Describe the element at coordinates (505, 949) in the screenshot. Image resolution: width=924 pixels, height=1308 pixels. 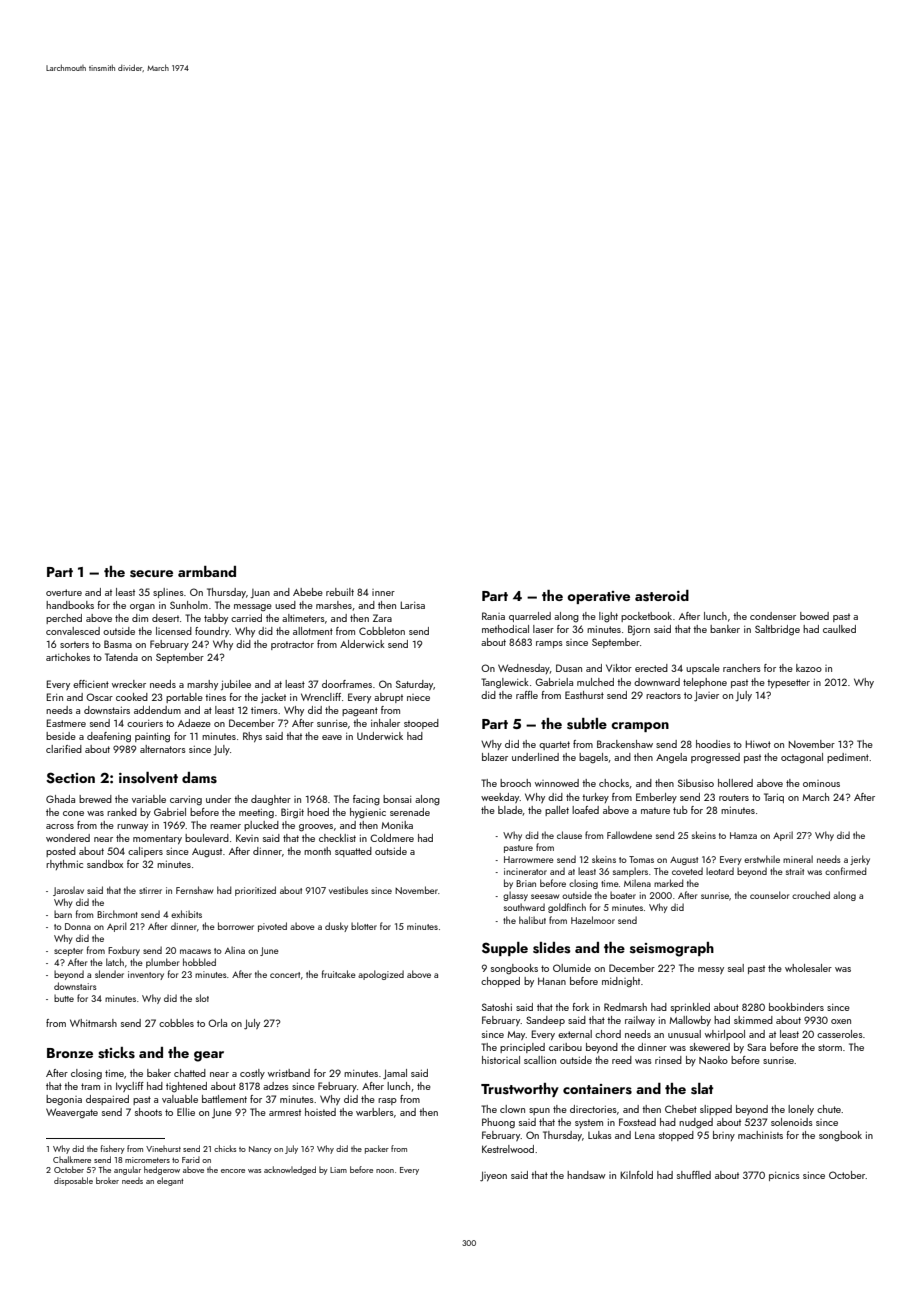
I see `Supple` at that location.
